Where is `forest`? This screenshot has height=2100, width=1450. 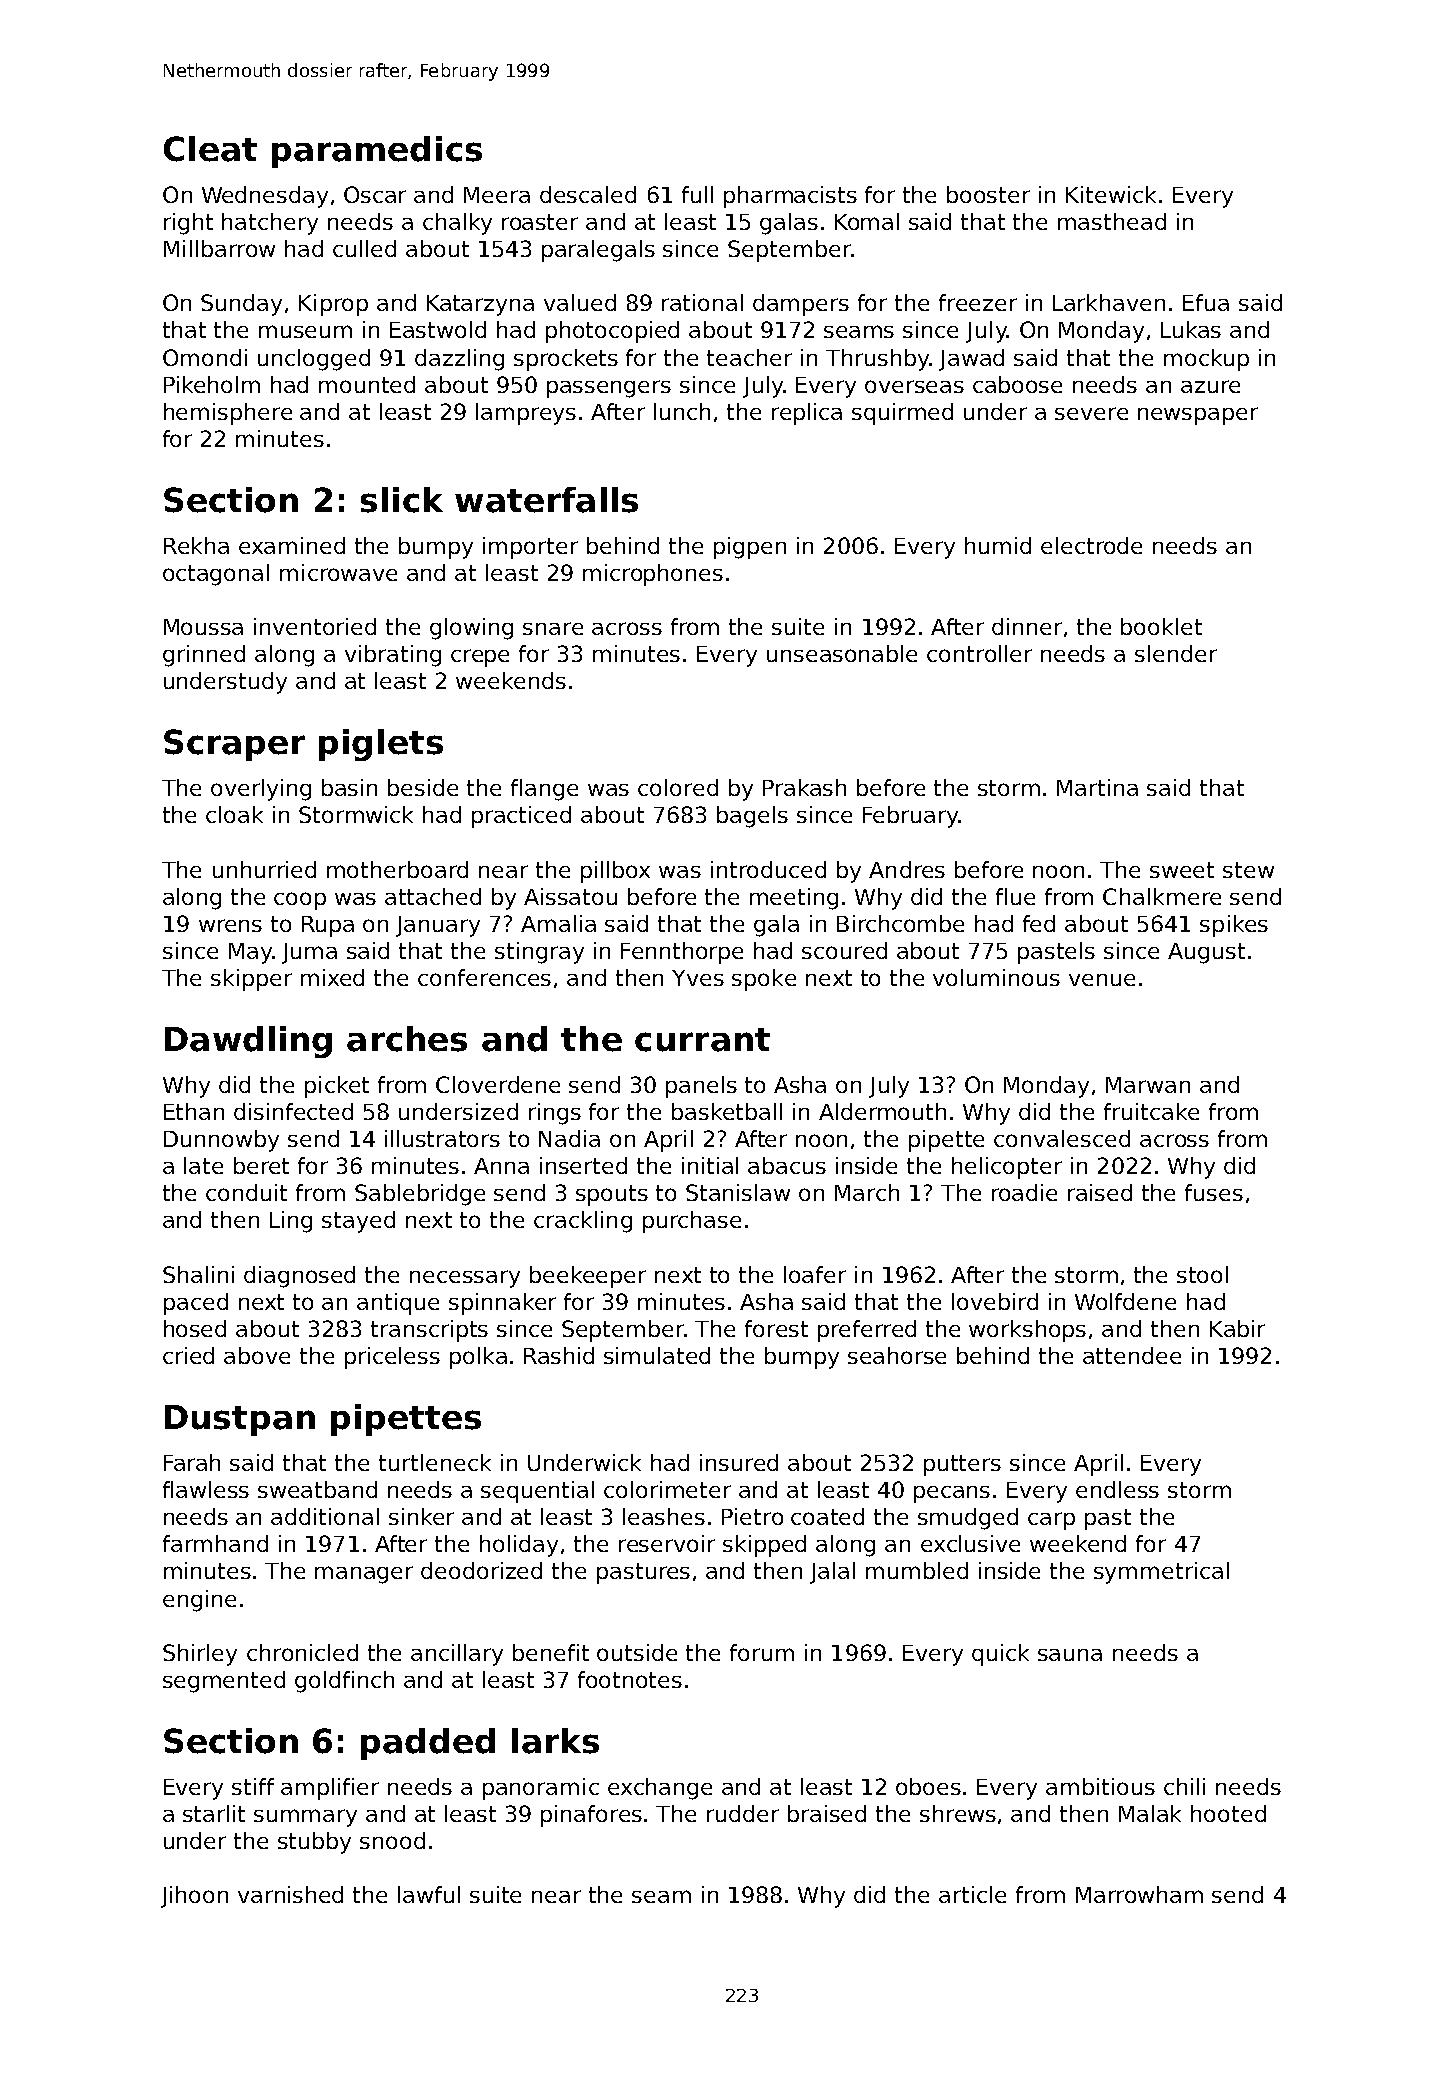
forest is located at coordinates (776, 1328).
